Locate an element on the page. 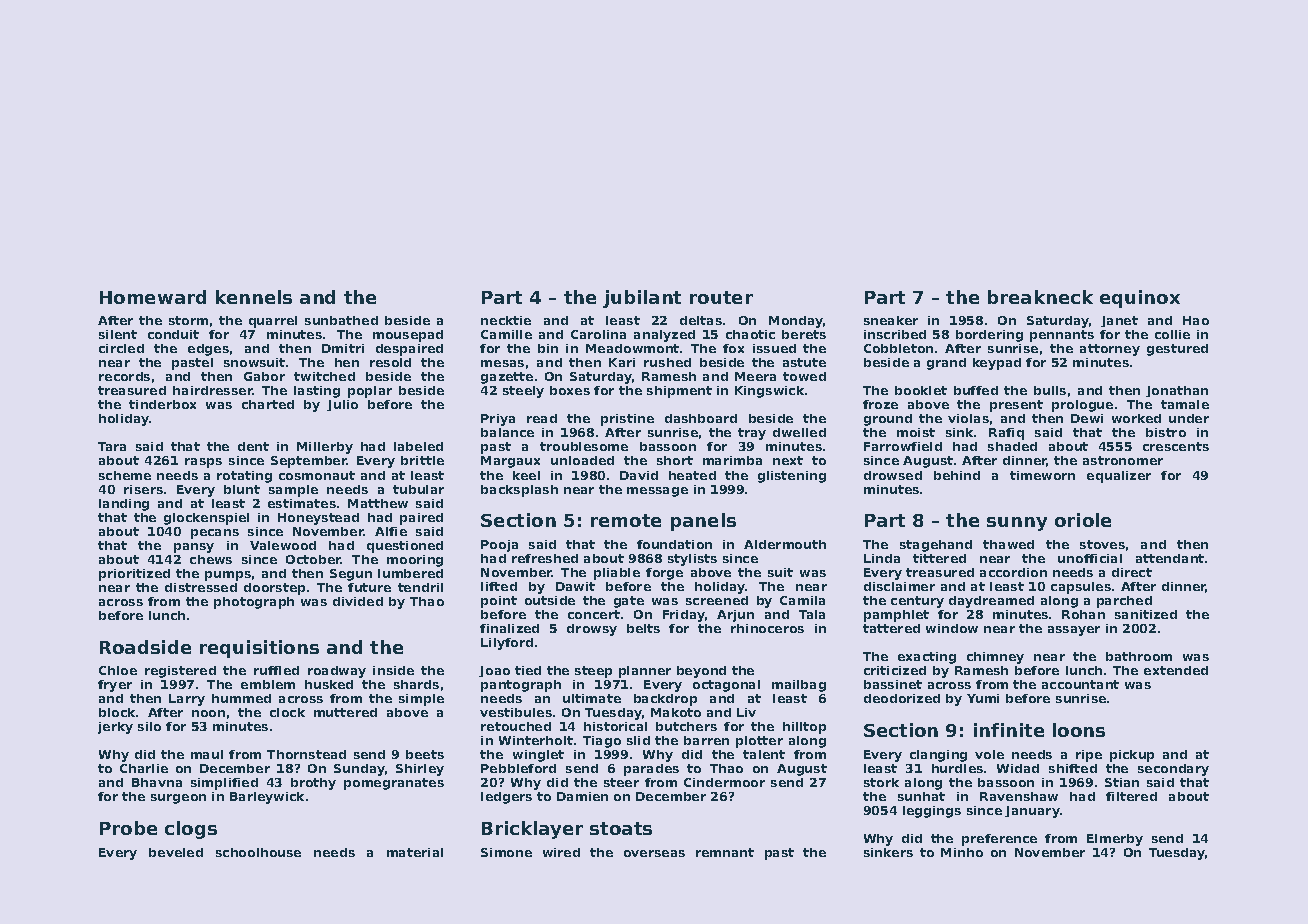  edges is located at coordinates (208, 350).
